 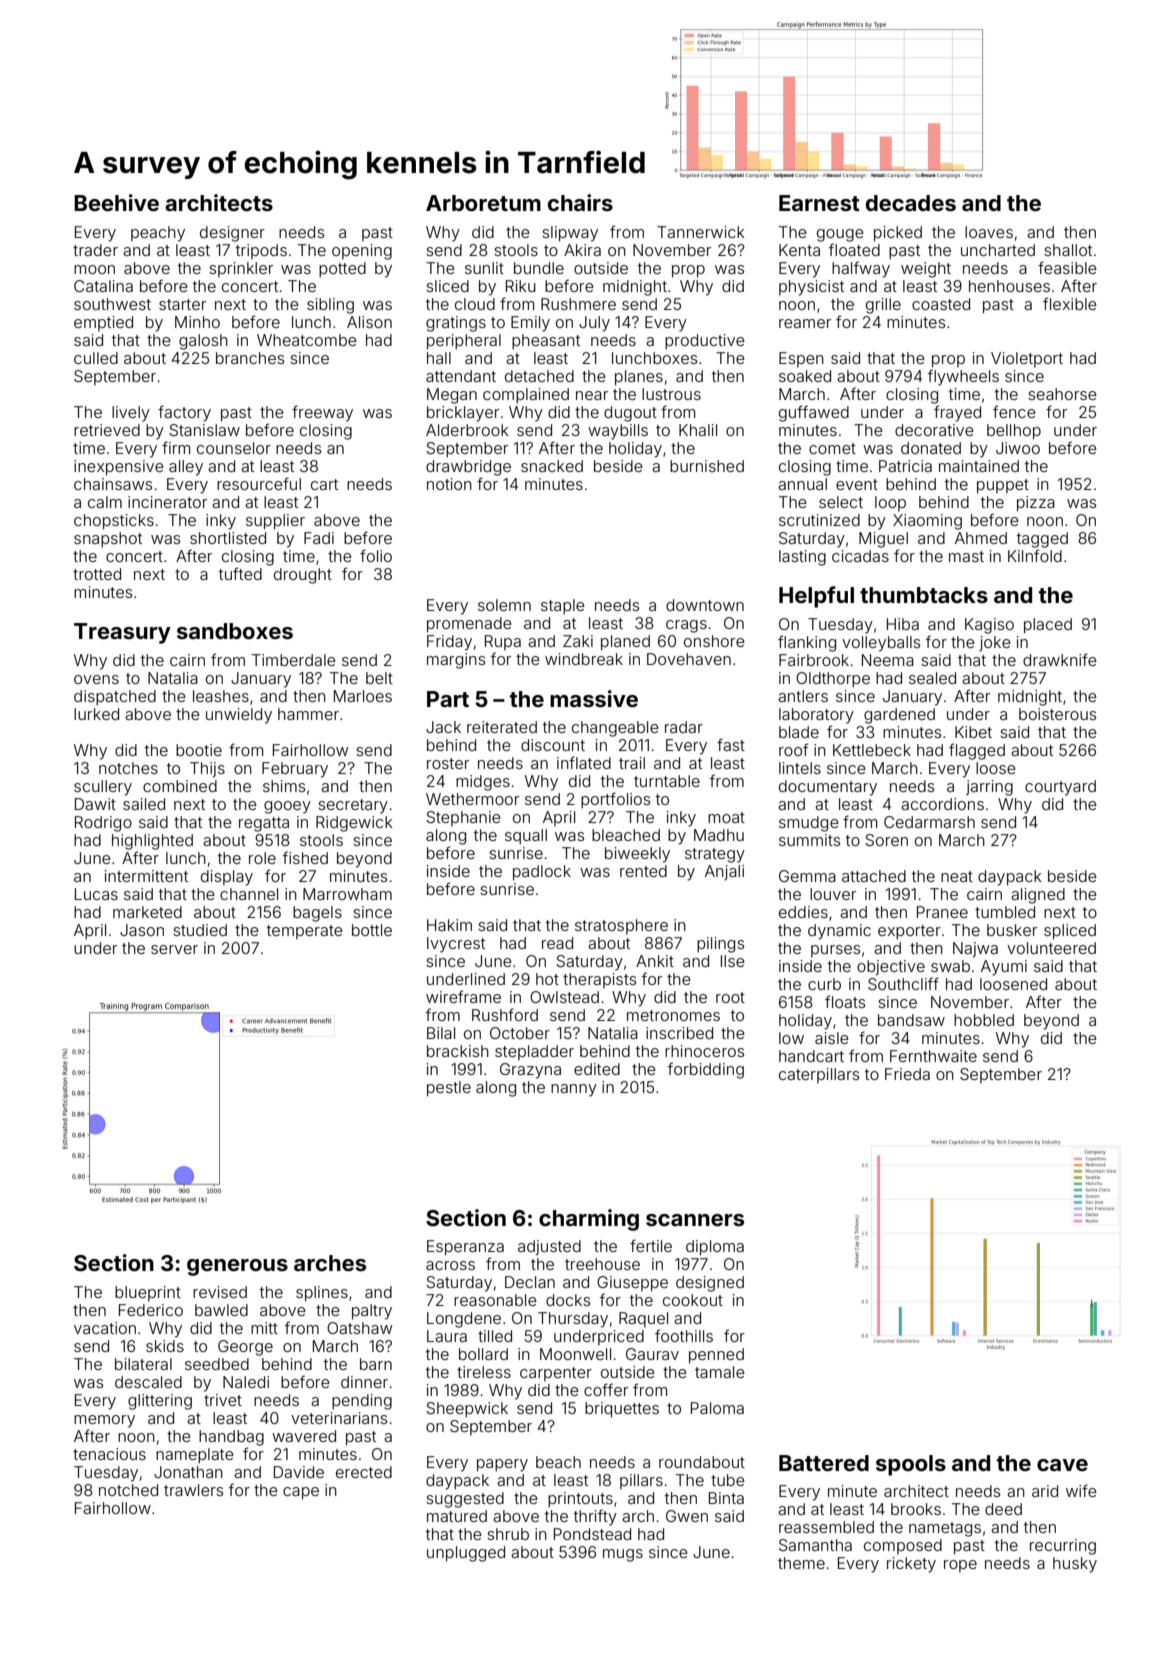 I want to click on wife, so click(x=1081, y=1490).
